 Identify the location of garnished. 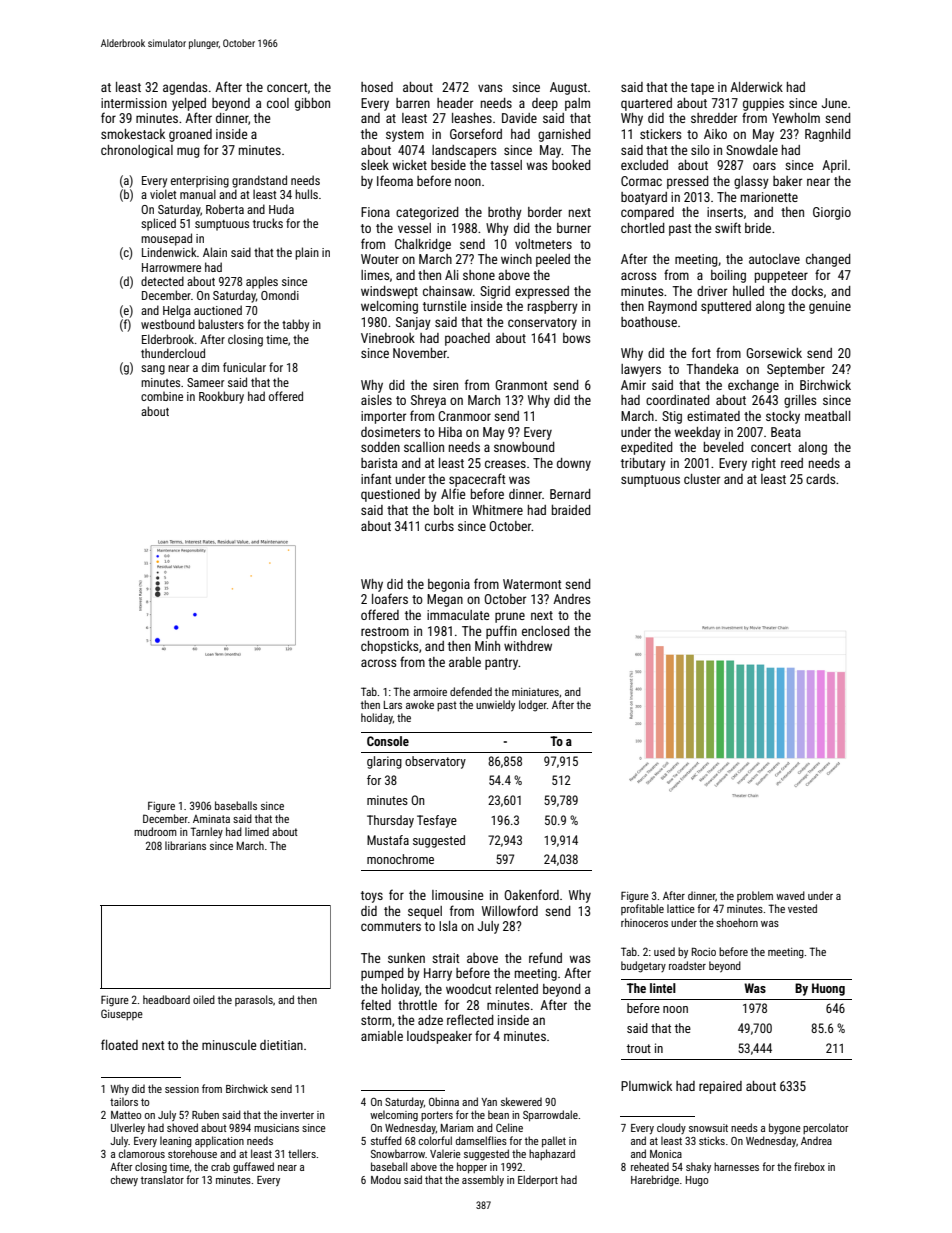
(564, 135).
